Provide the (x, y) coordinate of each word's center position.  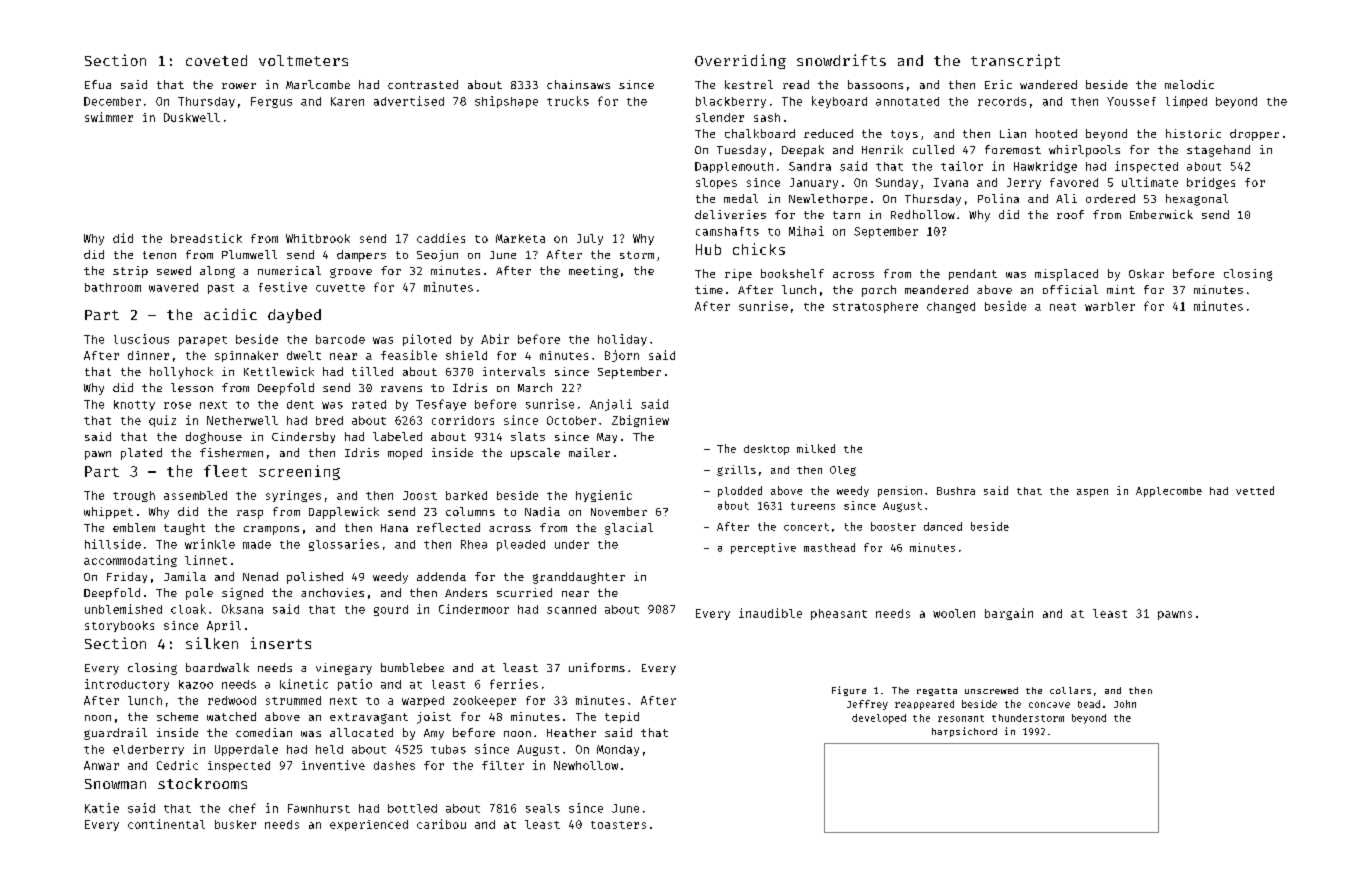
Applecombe (1169, 492)
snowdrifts (841, 60)
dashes (394, 765)
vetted (1255, 490)
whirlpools (1084, 151)
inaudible (770, 613)
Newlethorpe (828, 199)
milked (816, 448)
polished (315, 578)
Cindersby (303, 437)
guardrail (115, 734)
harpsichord (964, 732)
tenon (159, 255)
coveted (216, 60)
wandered (1048, 84)
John (1125, 704)
